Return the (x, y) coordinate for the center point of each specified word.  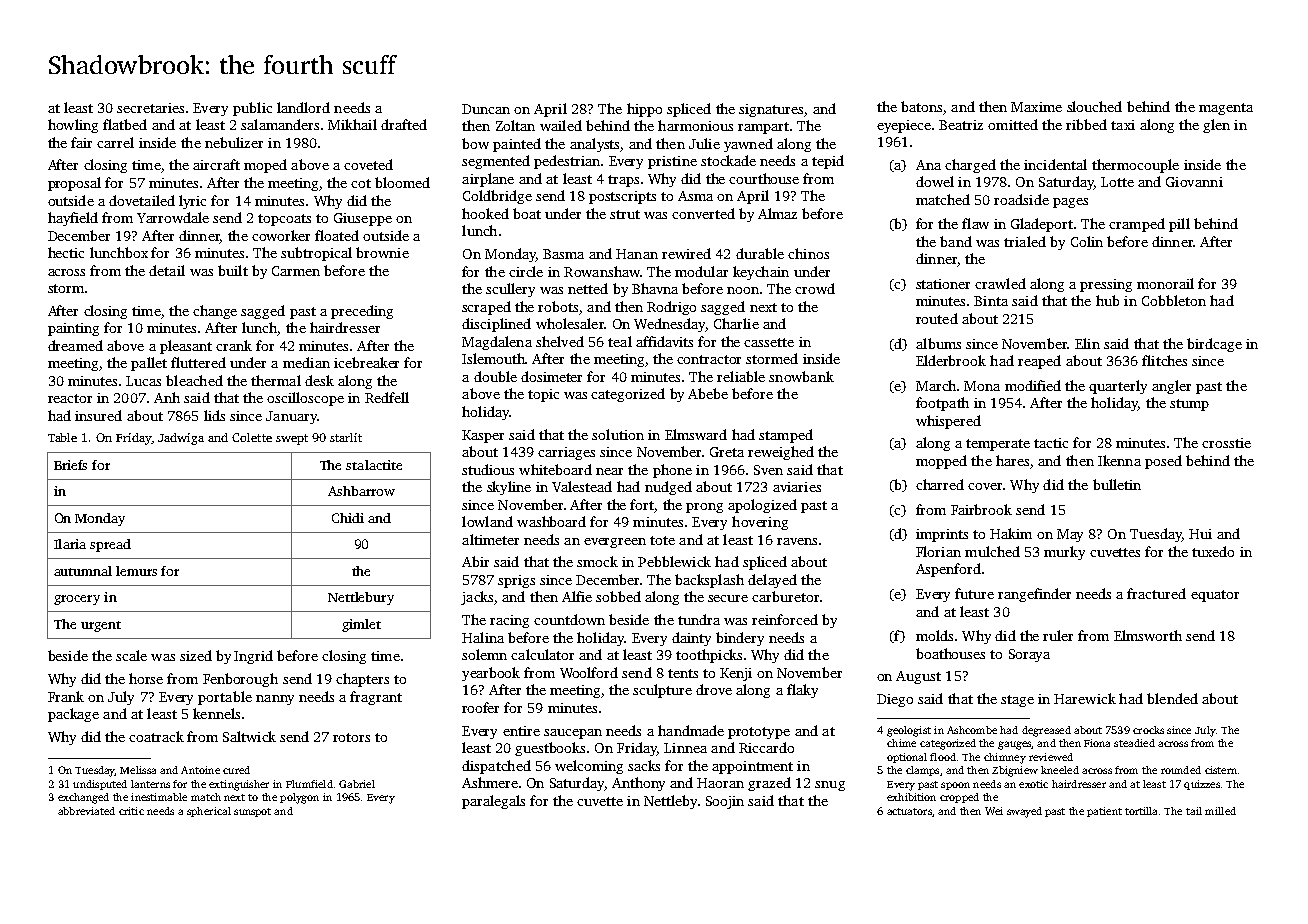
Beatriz (961, 125)
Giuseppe (363, 219)
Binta (991, 301)
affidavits (664, 341)
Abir (475, 561)
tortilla (1141, 811)
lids (214, 415)
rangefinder (1034, 595)
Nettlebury (361, 598)
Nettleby (670, 802)
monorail (1165, 283)
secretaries (150, 108)
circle (526, 271)
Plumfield (309, 784)
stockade (728, 160)
